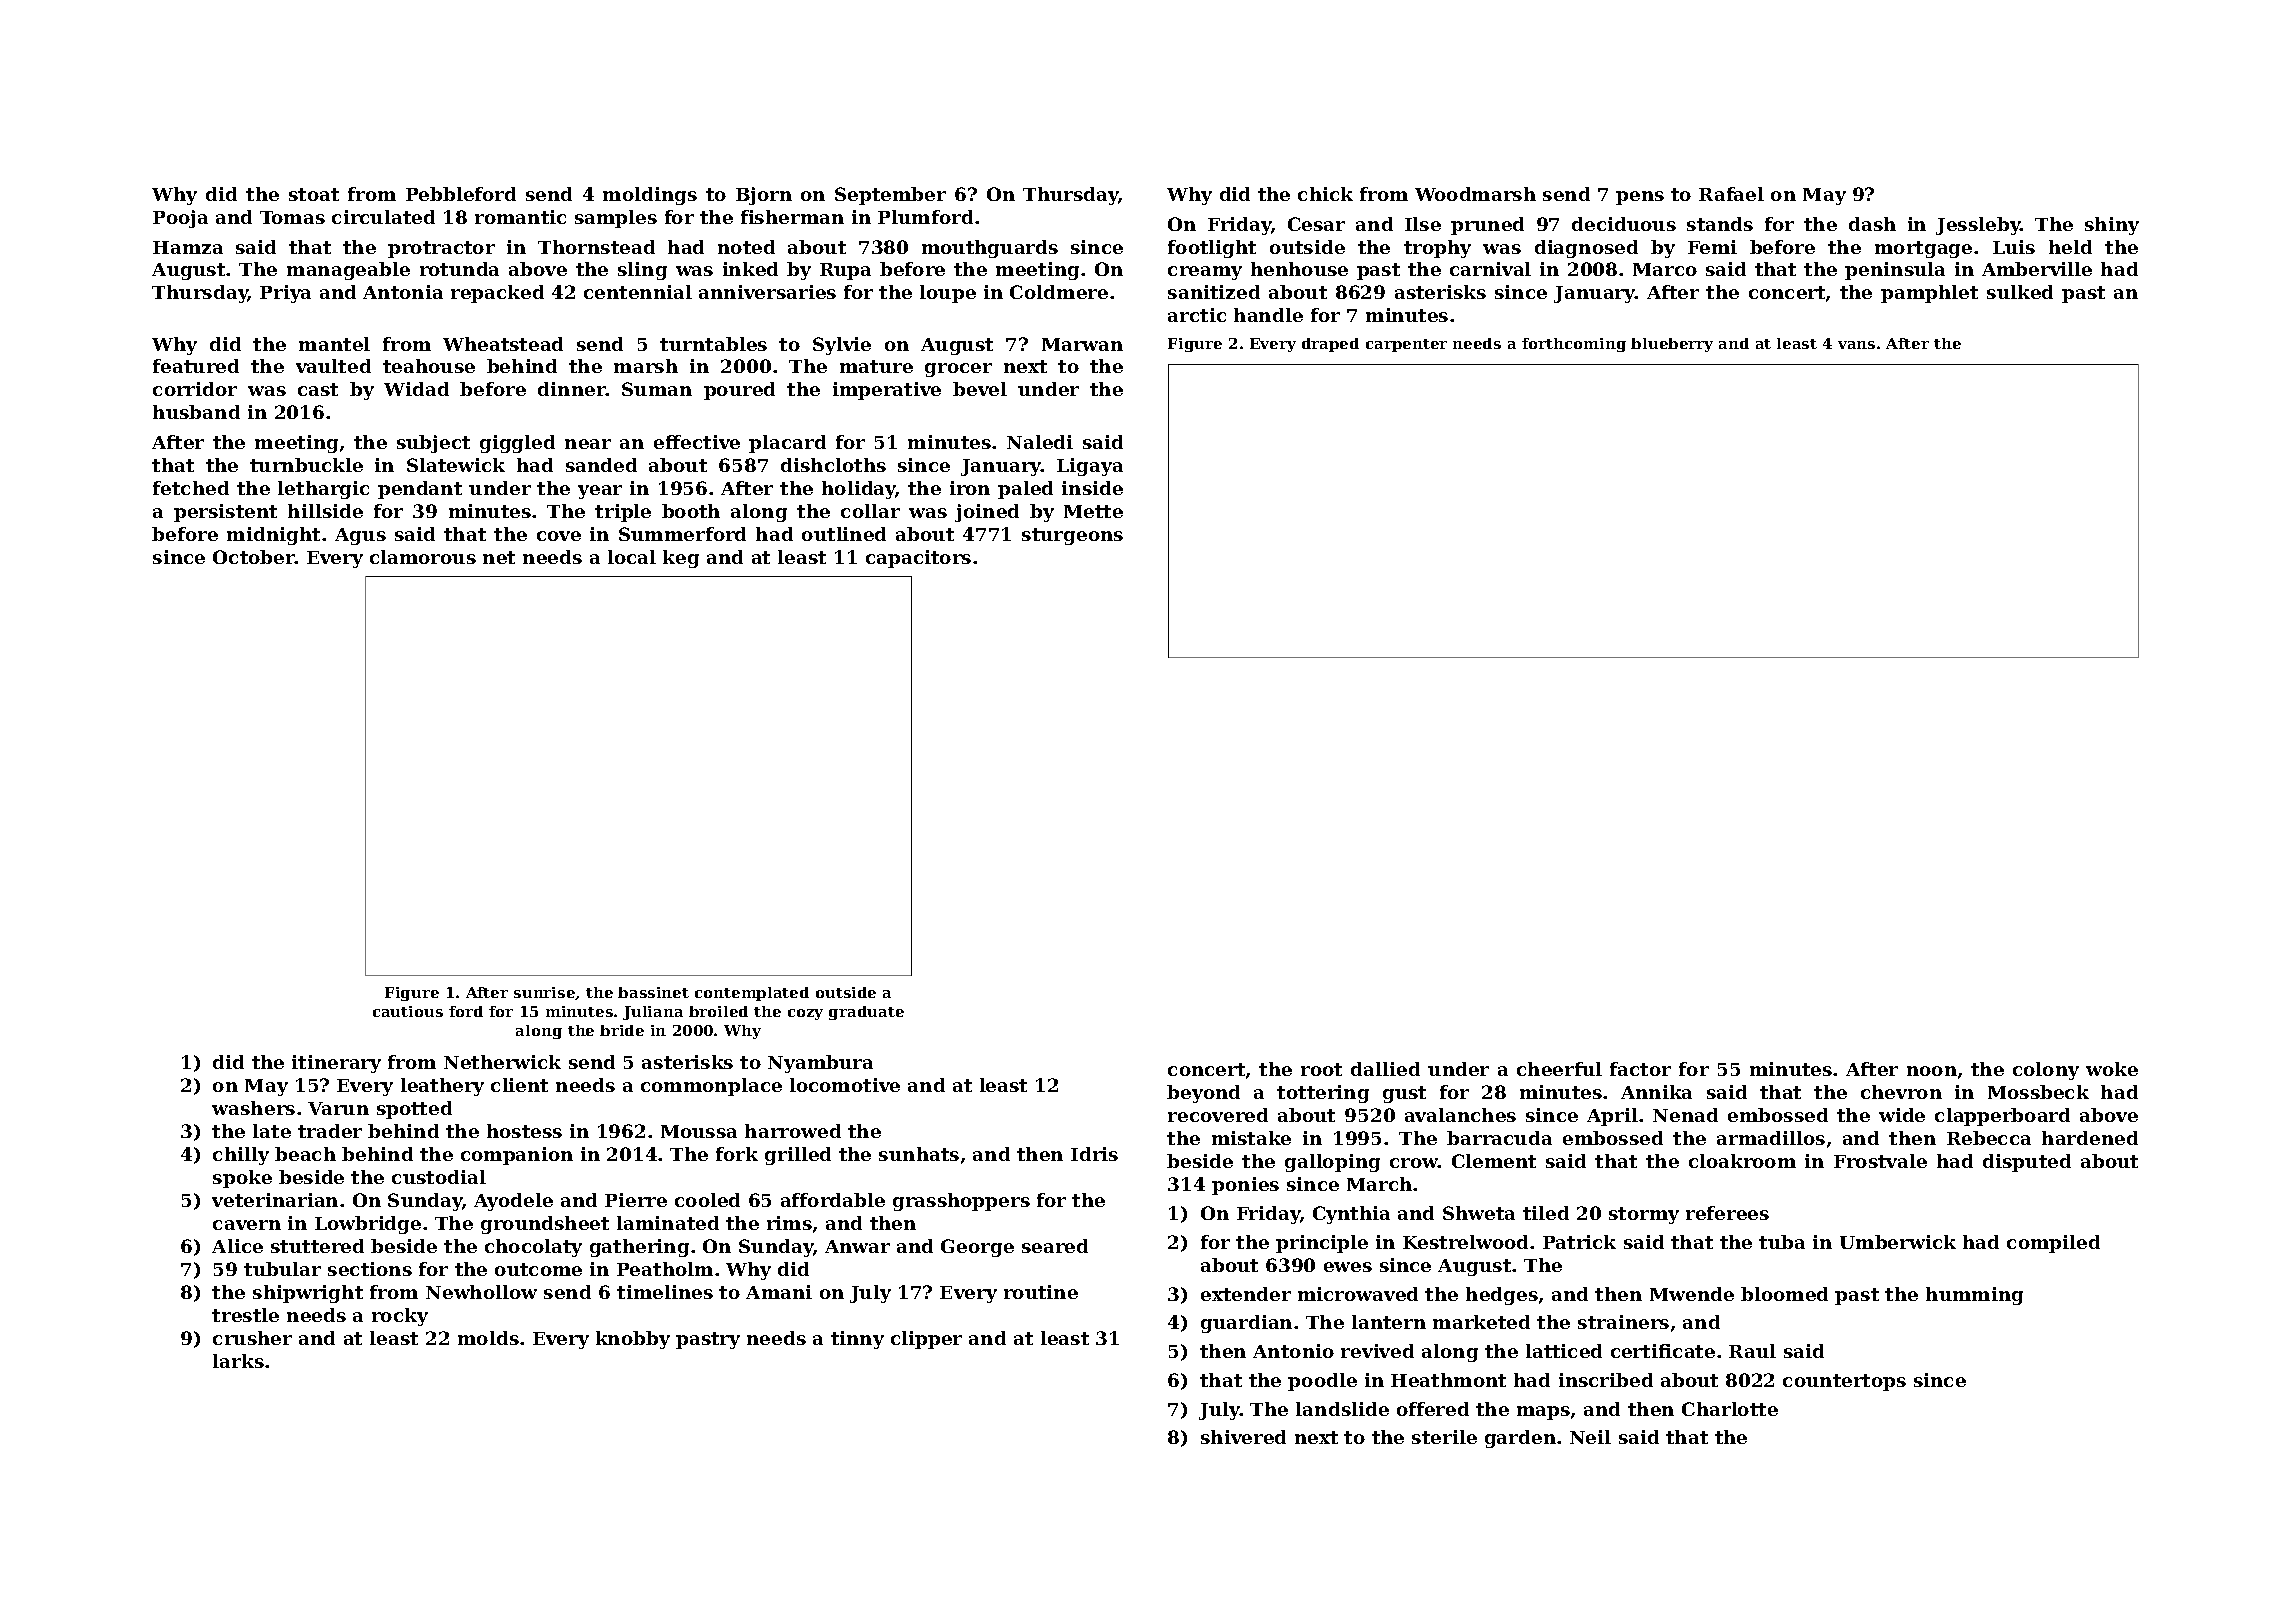 The width and height of the screenshot is (2292, 1620). What do you see at coordinates (970, 488) in the screenshot?
I see `iron` at bounding box center [970, 488].
